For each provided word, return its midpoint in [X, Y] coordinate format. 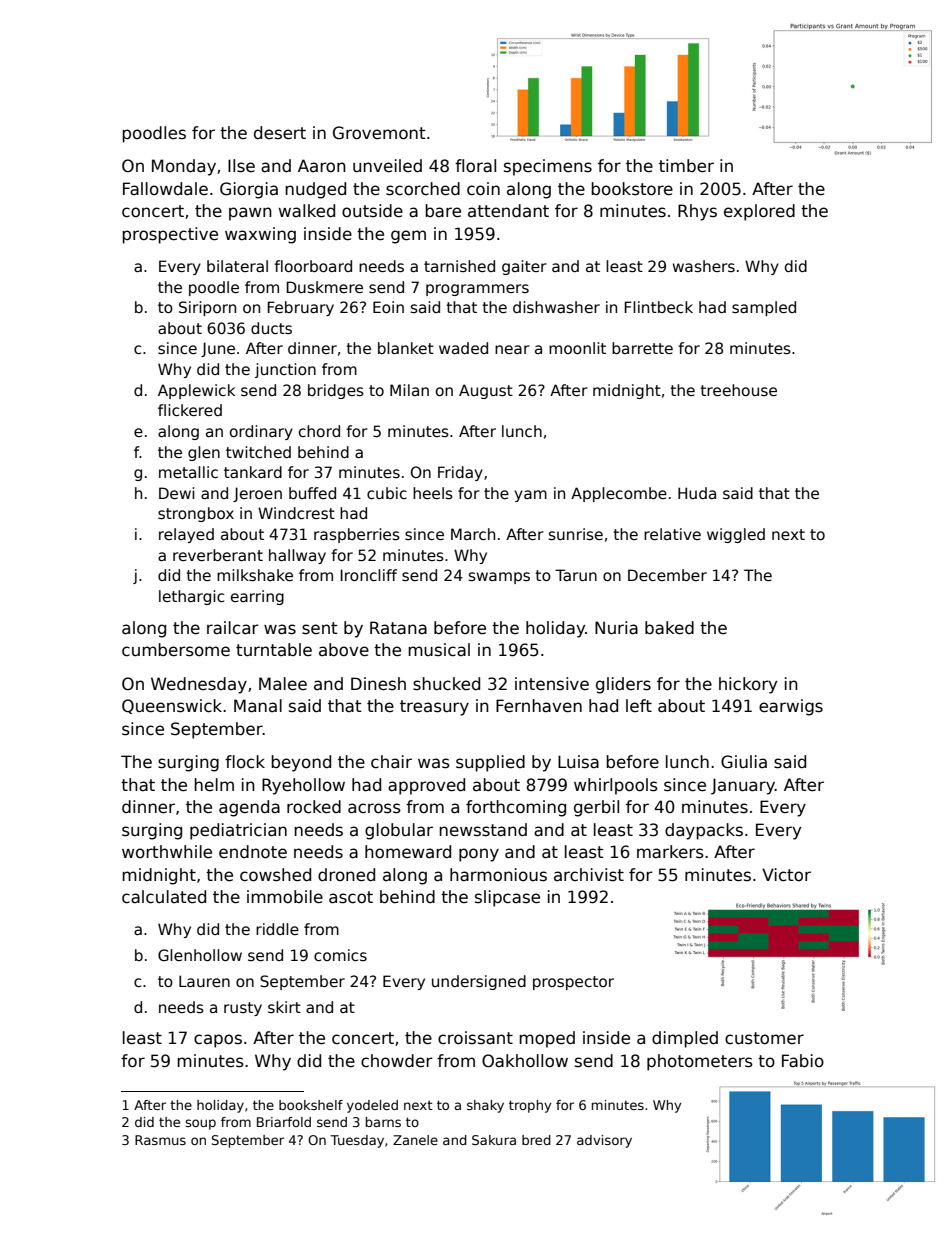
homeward [408, 852]
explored [759, 212]
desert [280, 133]
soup [200, 1124]
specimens [548, 167]
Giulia [744, 762]
